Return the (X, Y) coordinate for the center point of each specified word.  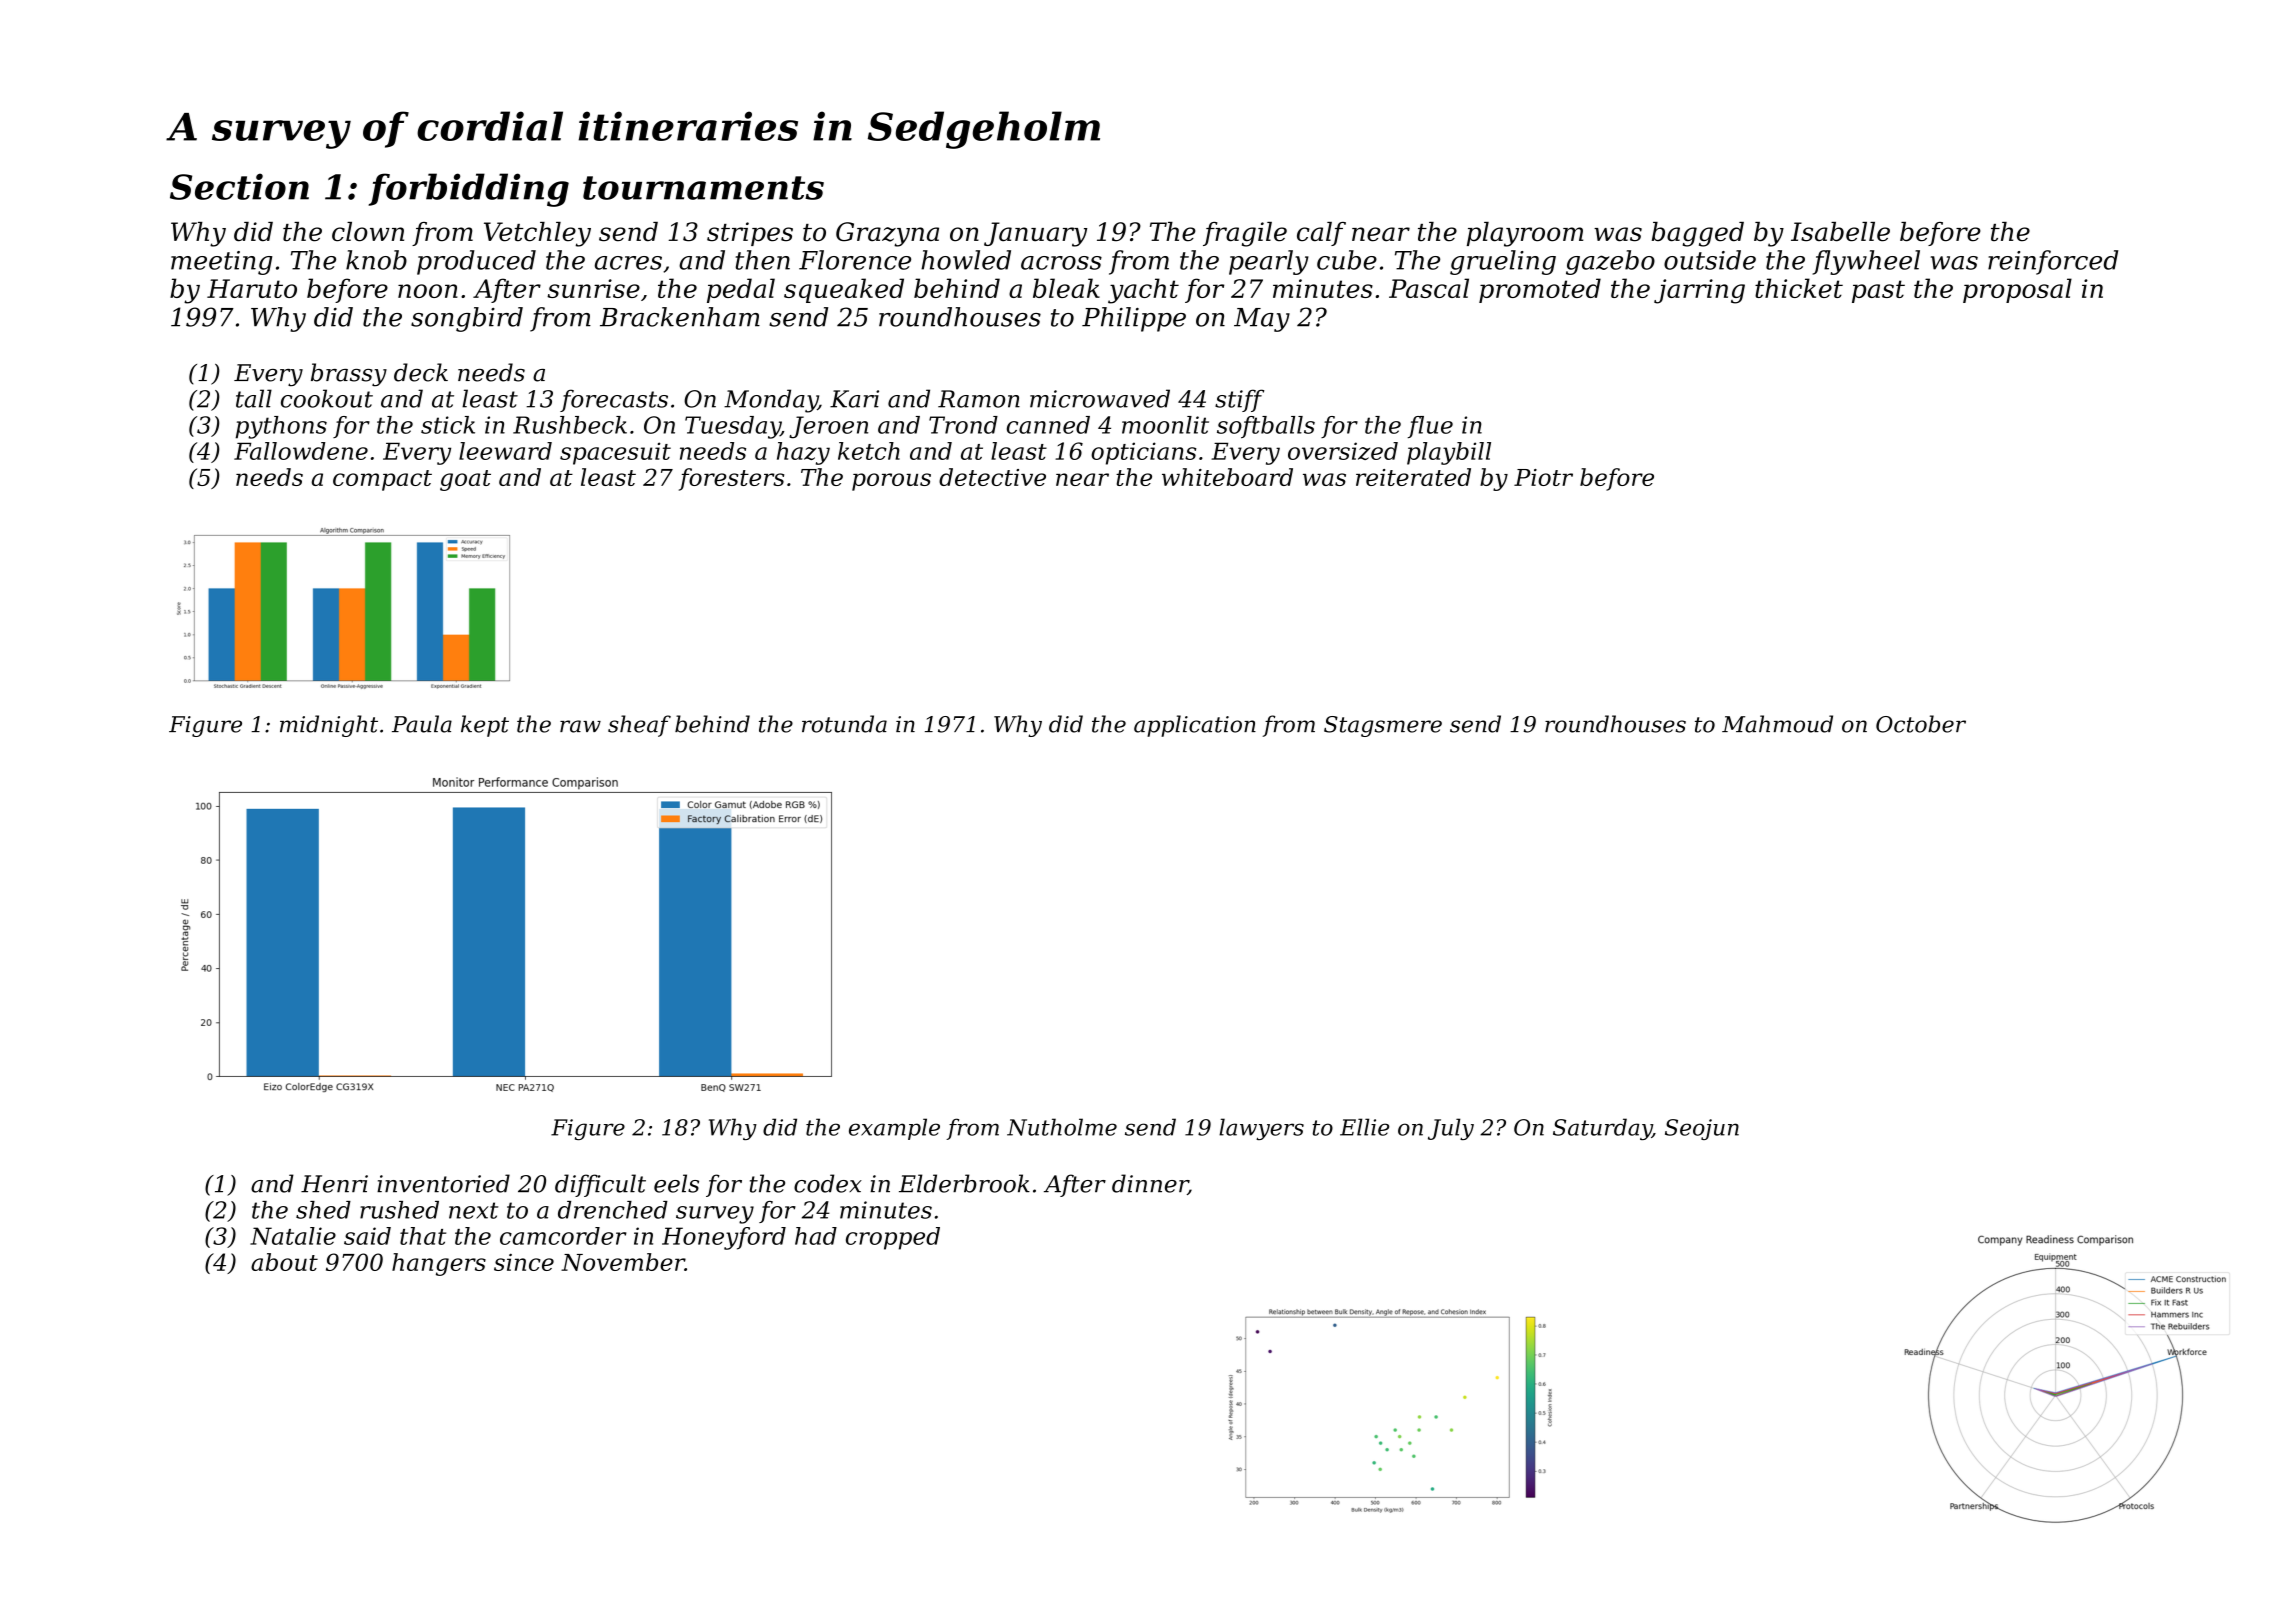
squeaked (844, 290)
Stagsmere (1383, 726)
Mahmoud (1777, 724)
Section (239, 186)
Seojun (1702, 1129)
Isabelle (1840, 232)
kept (485, 726)
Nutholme (1062, 1127)
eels (676, 1183)
